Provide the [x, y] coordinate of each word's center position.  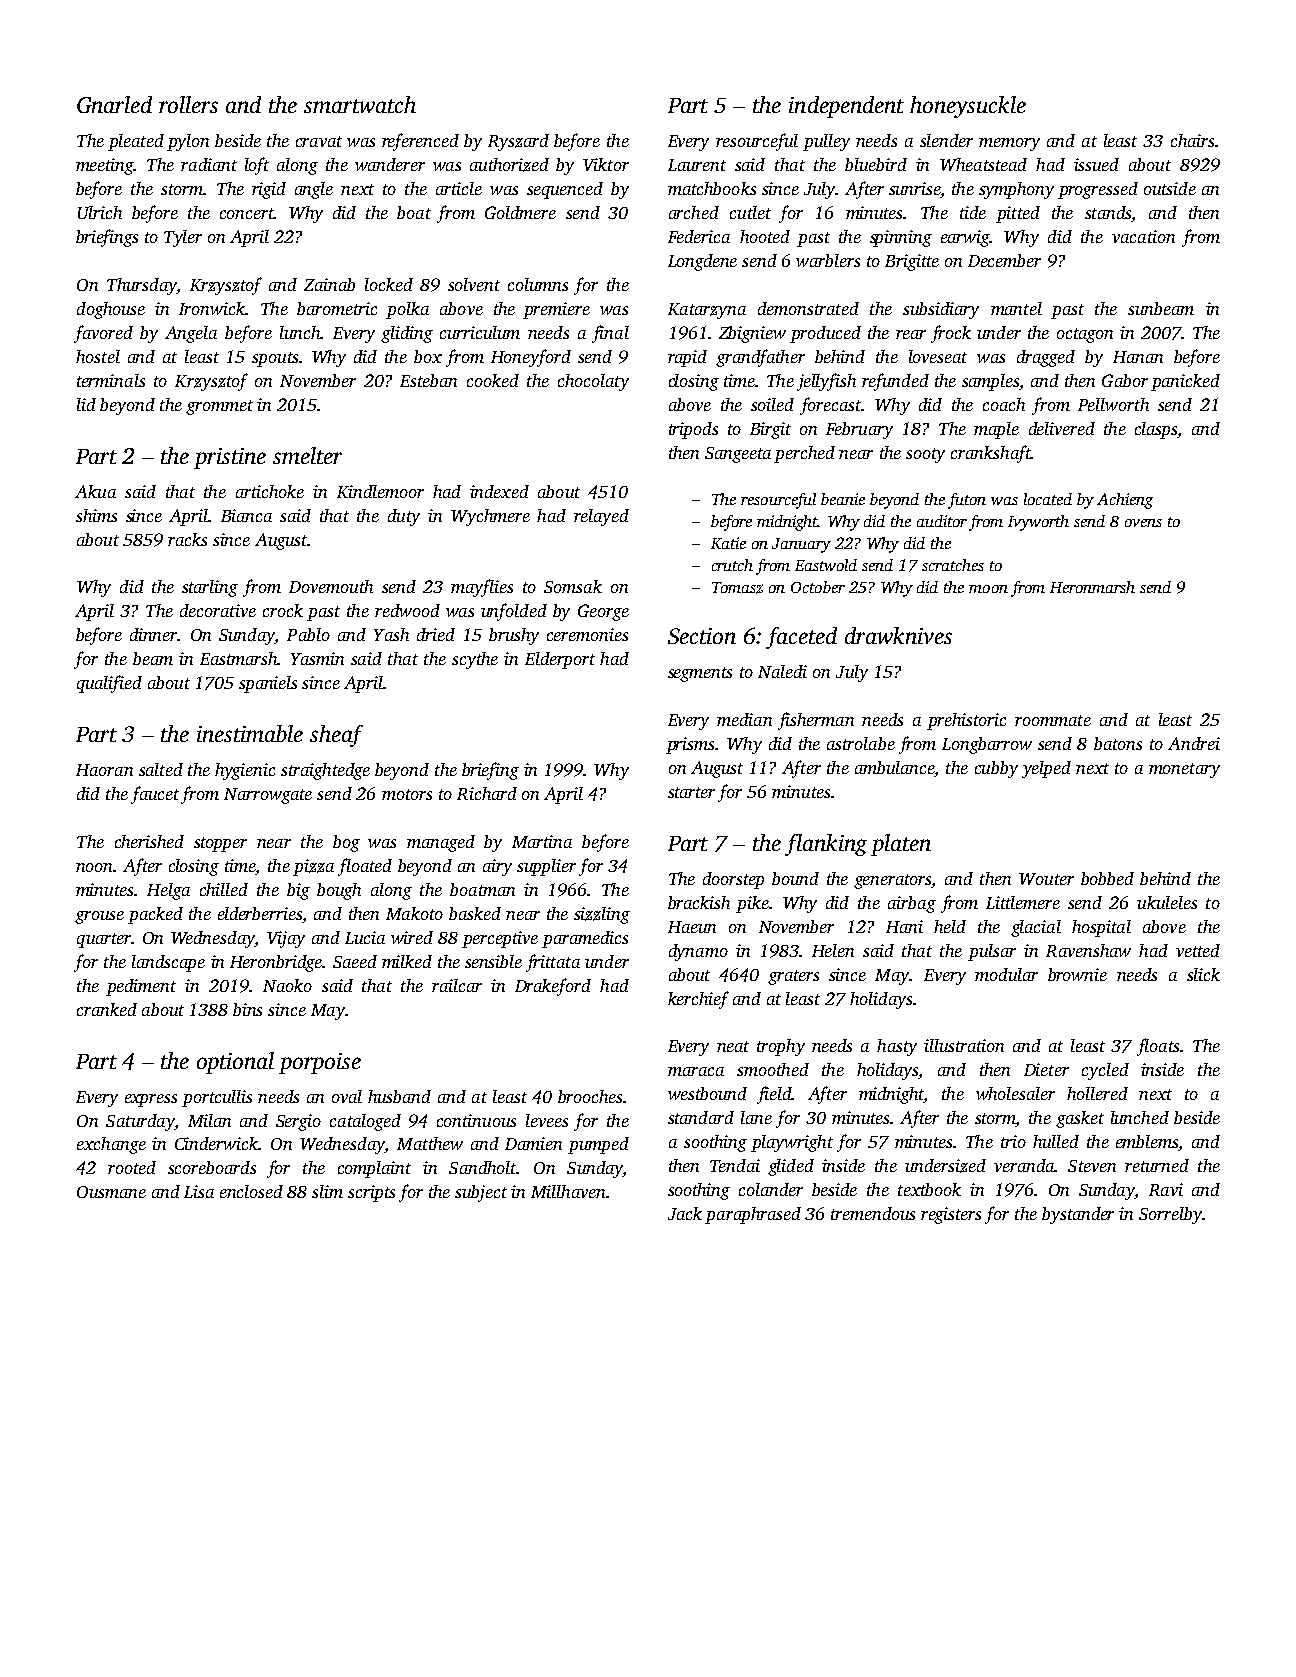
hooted [765, 236]
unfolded [514, 612]
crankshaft [991, 454]
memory [1009, 144]
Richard [487, 793]
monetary [1184, 770]
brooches [590, 1096]
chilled [224, 889]
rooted [132, 1167]
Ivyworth [1038, 523]
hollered [1097, 1093]
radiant [209, 164]
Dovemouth [331, 586]
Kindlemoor [380, 491]
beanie [843, 499]
